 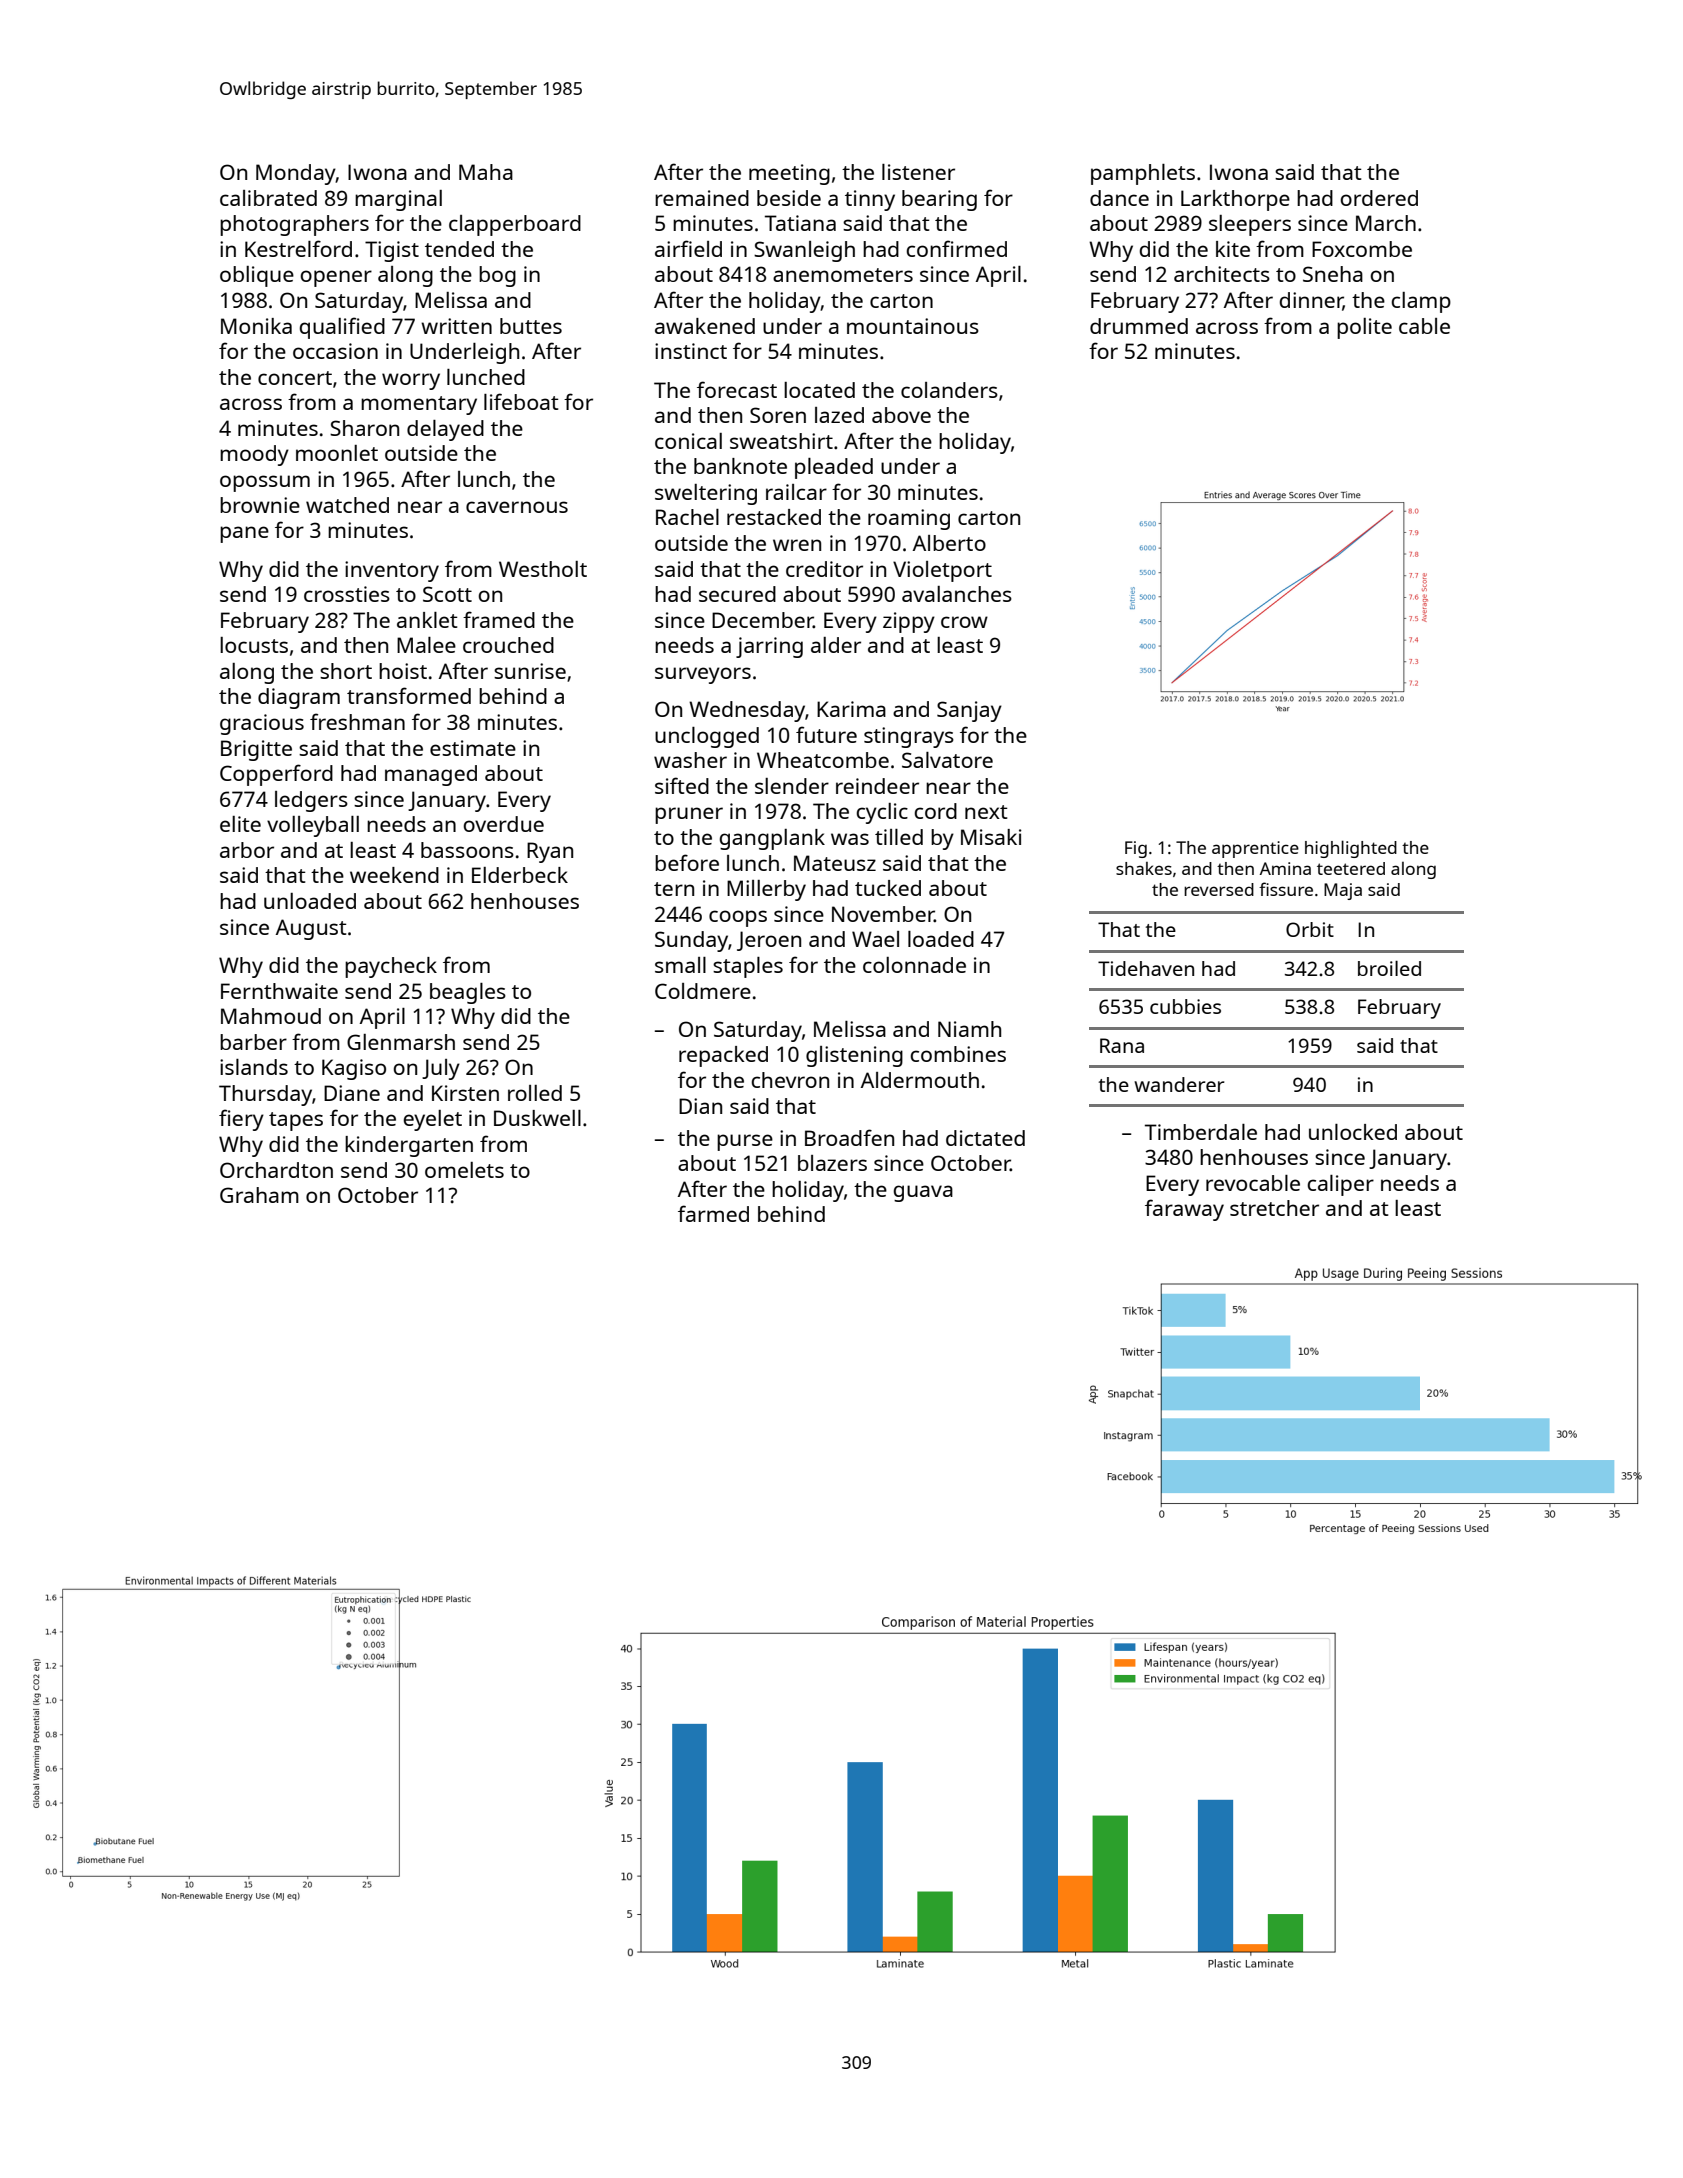 What do you see at coordinates (401, 1042) in the document?
I see `Glenmarsh` at bounding box center [401, 1042].
